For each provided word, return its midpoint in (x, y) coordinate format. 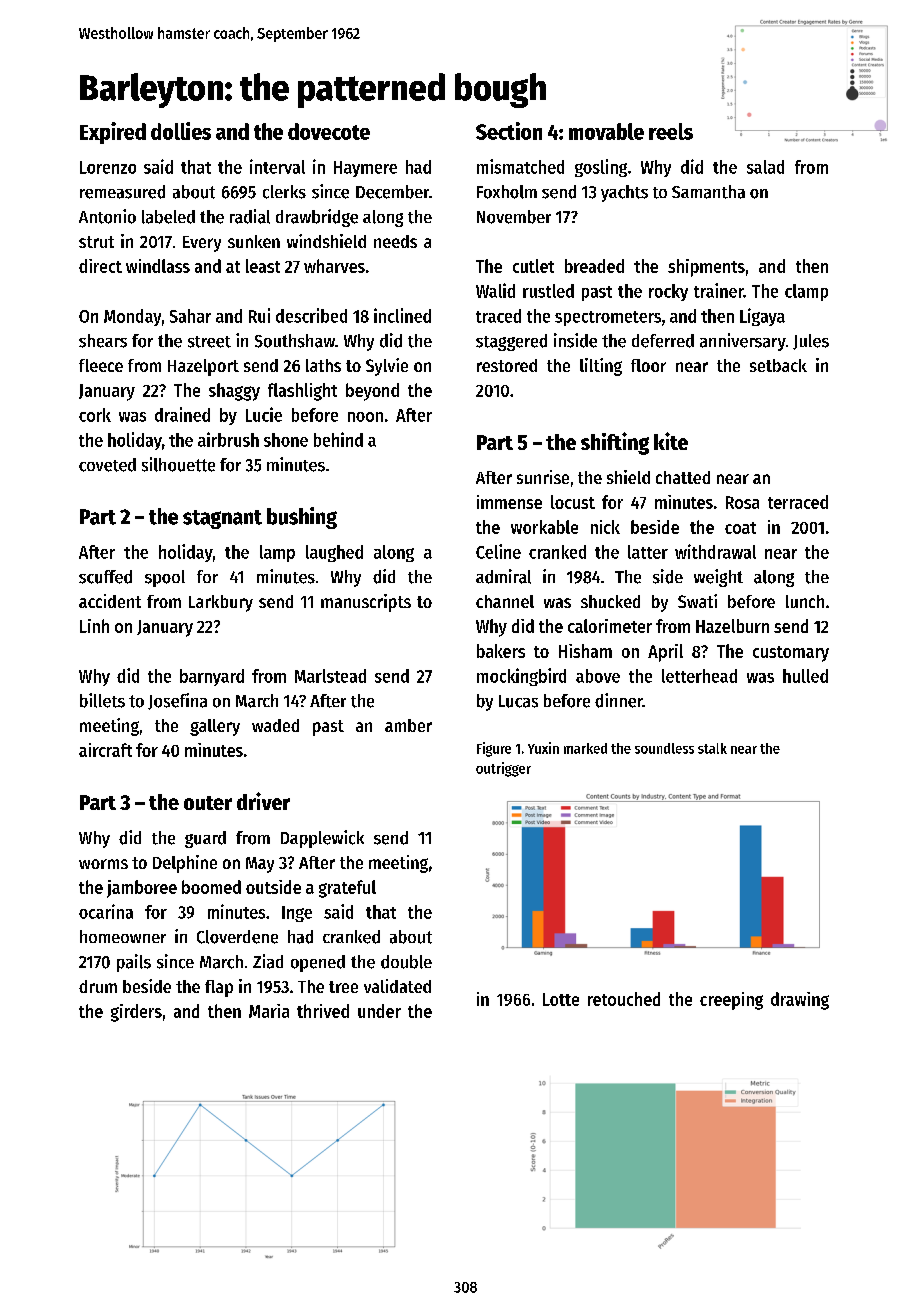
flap (219, 988)
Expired (113, 133)
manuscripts (366, 603)
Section (509, 131)
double (406, 962)
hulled (805, 676)
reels (671, 131)
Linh (94, 626)
